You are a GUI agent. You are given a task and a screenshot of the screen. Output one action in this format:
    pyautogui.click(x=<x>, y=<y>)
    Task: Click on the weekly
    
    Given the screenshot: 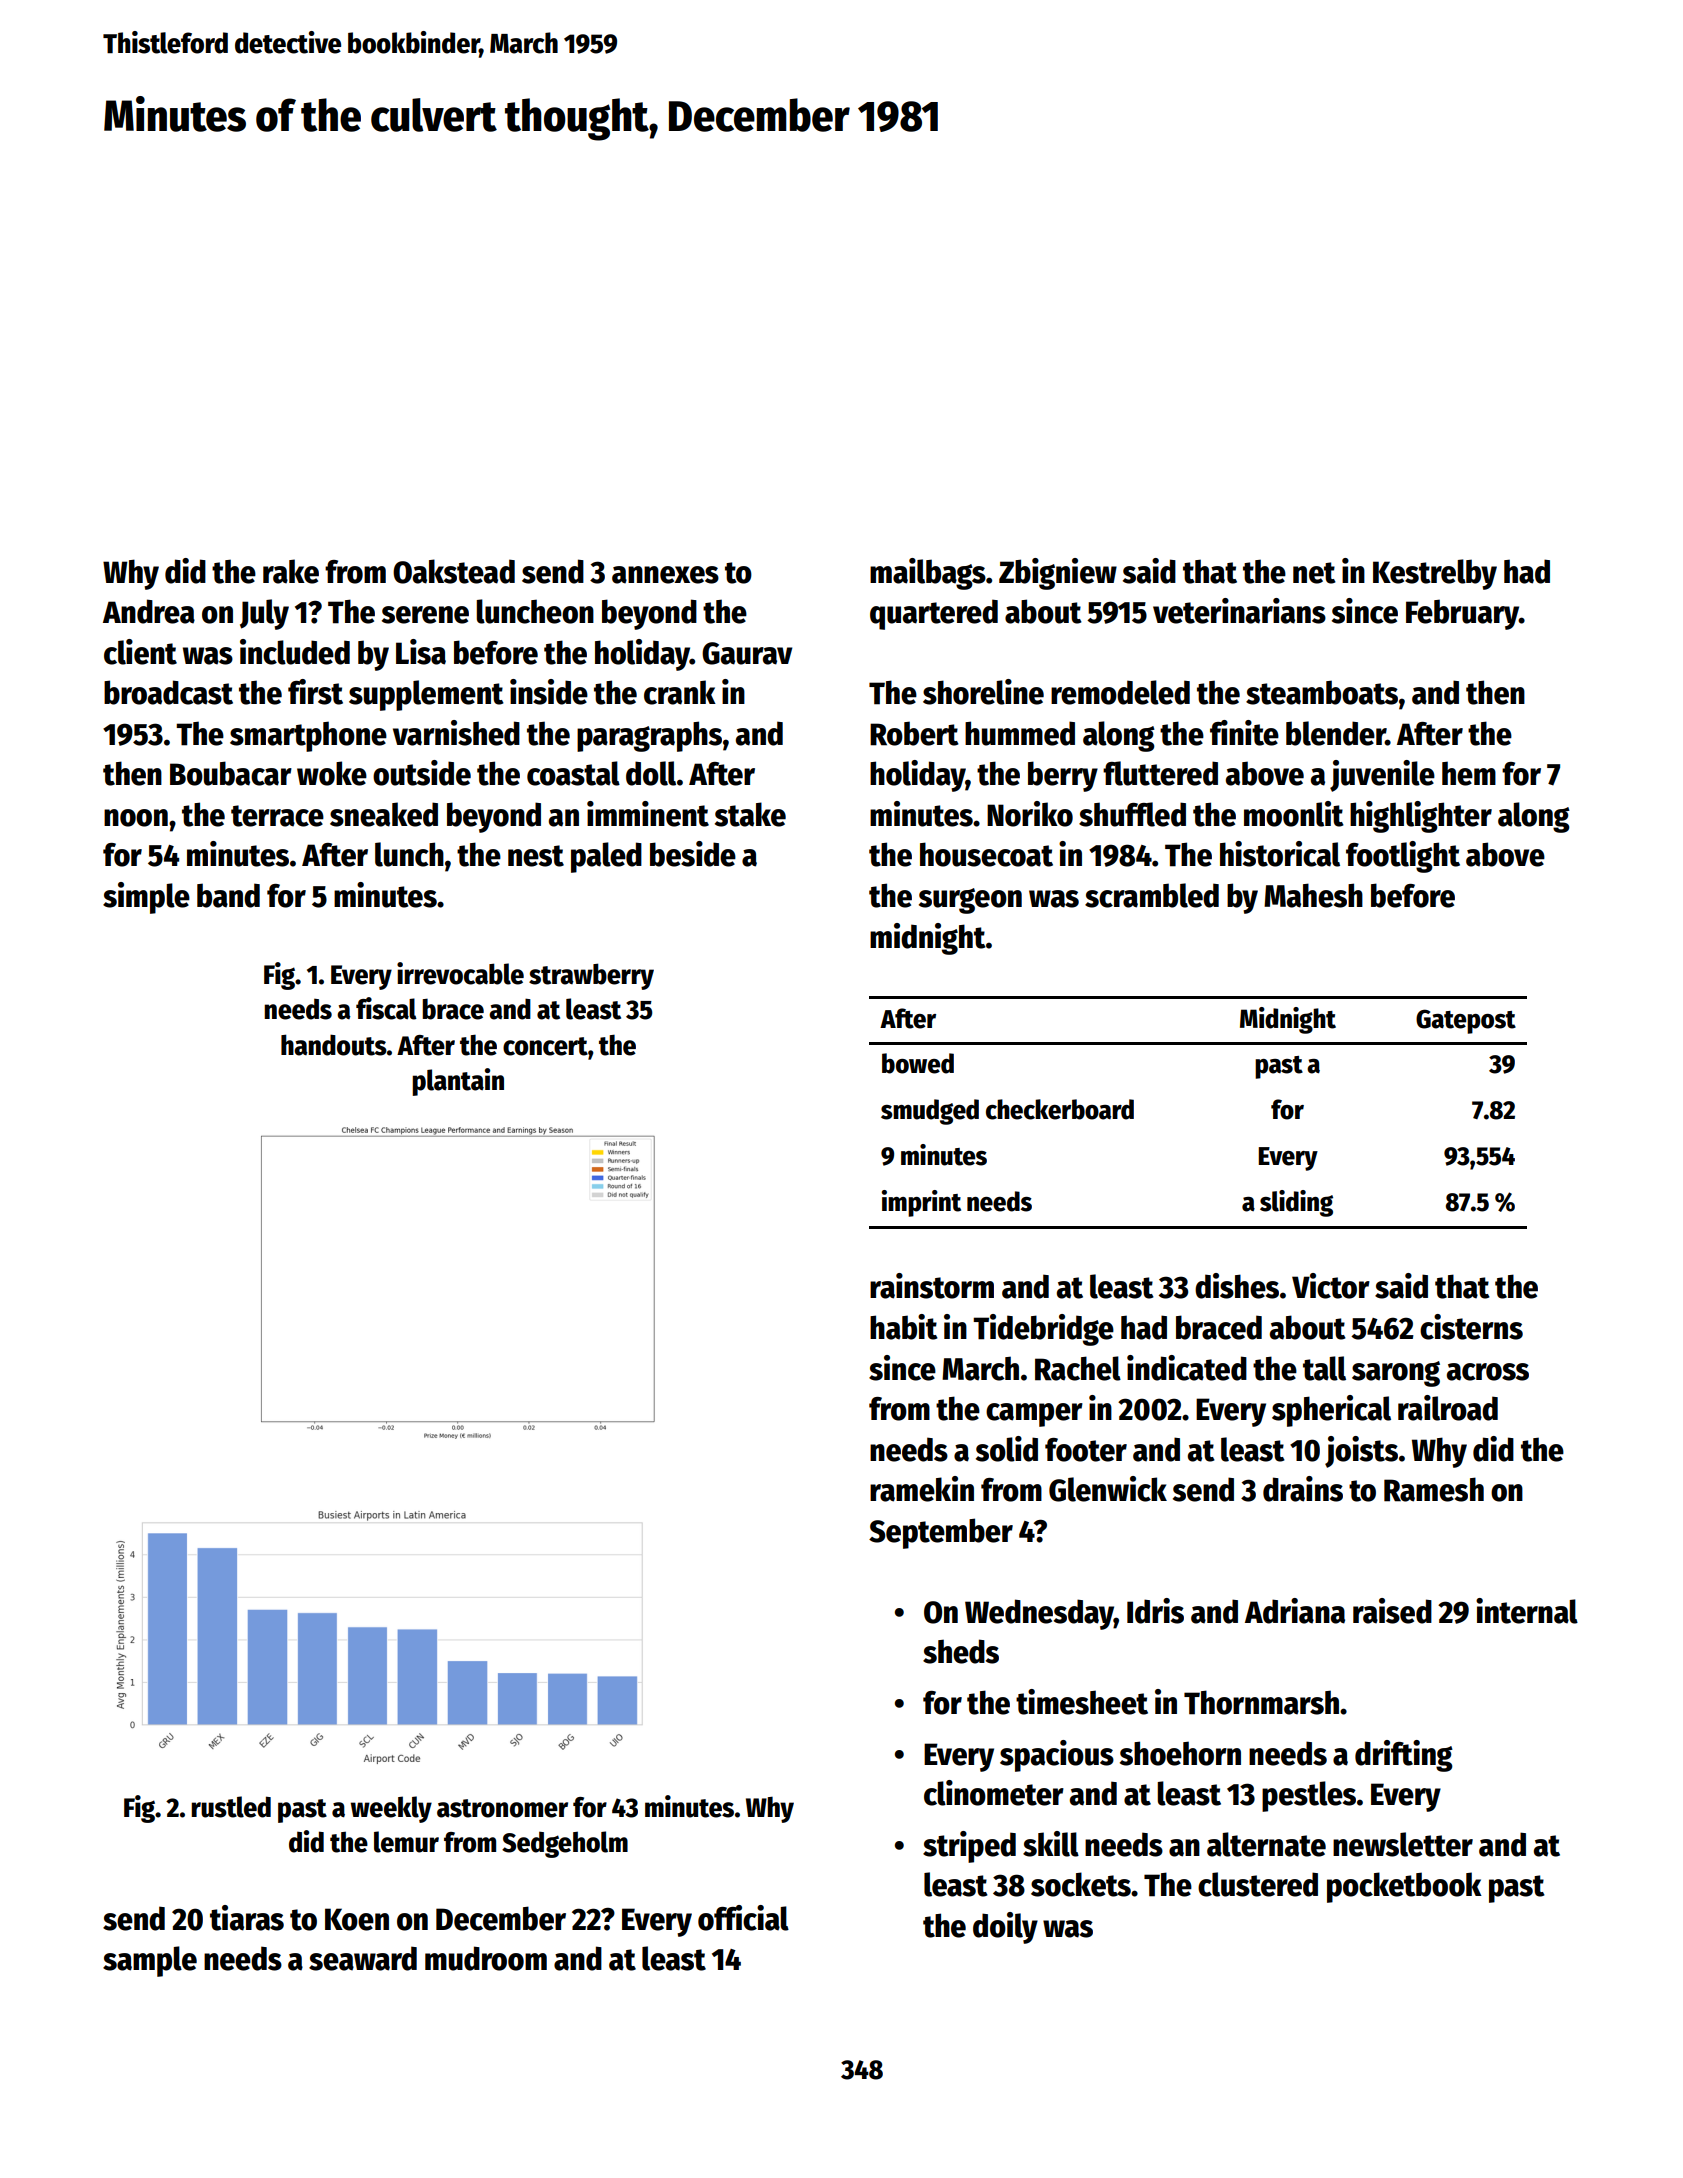 What is the action you would take?
    pyautogui.click(x=391, y=1809)
